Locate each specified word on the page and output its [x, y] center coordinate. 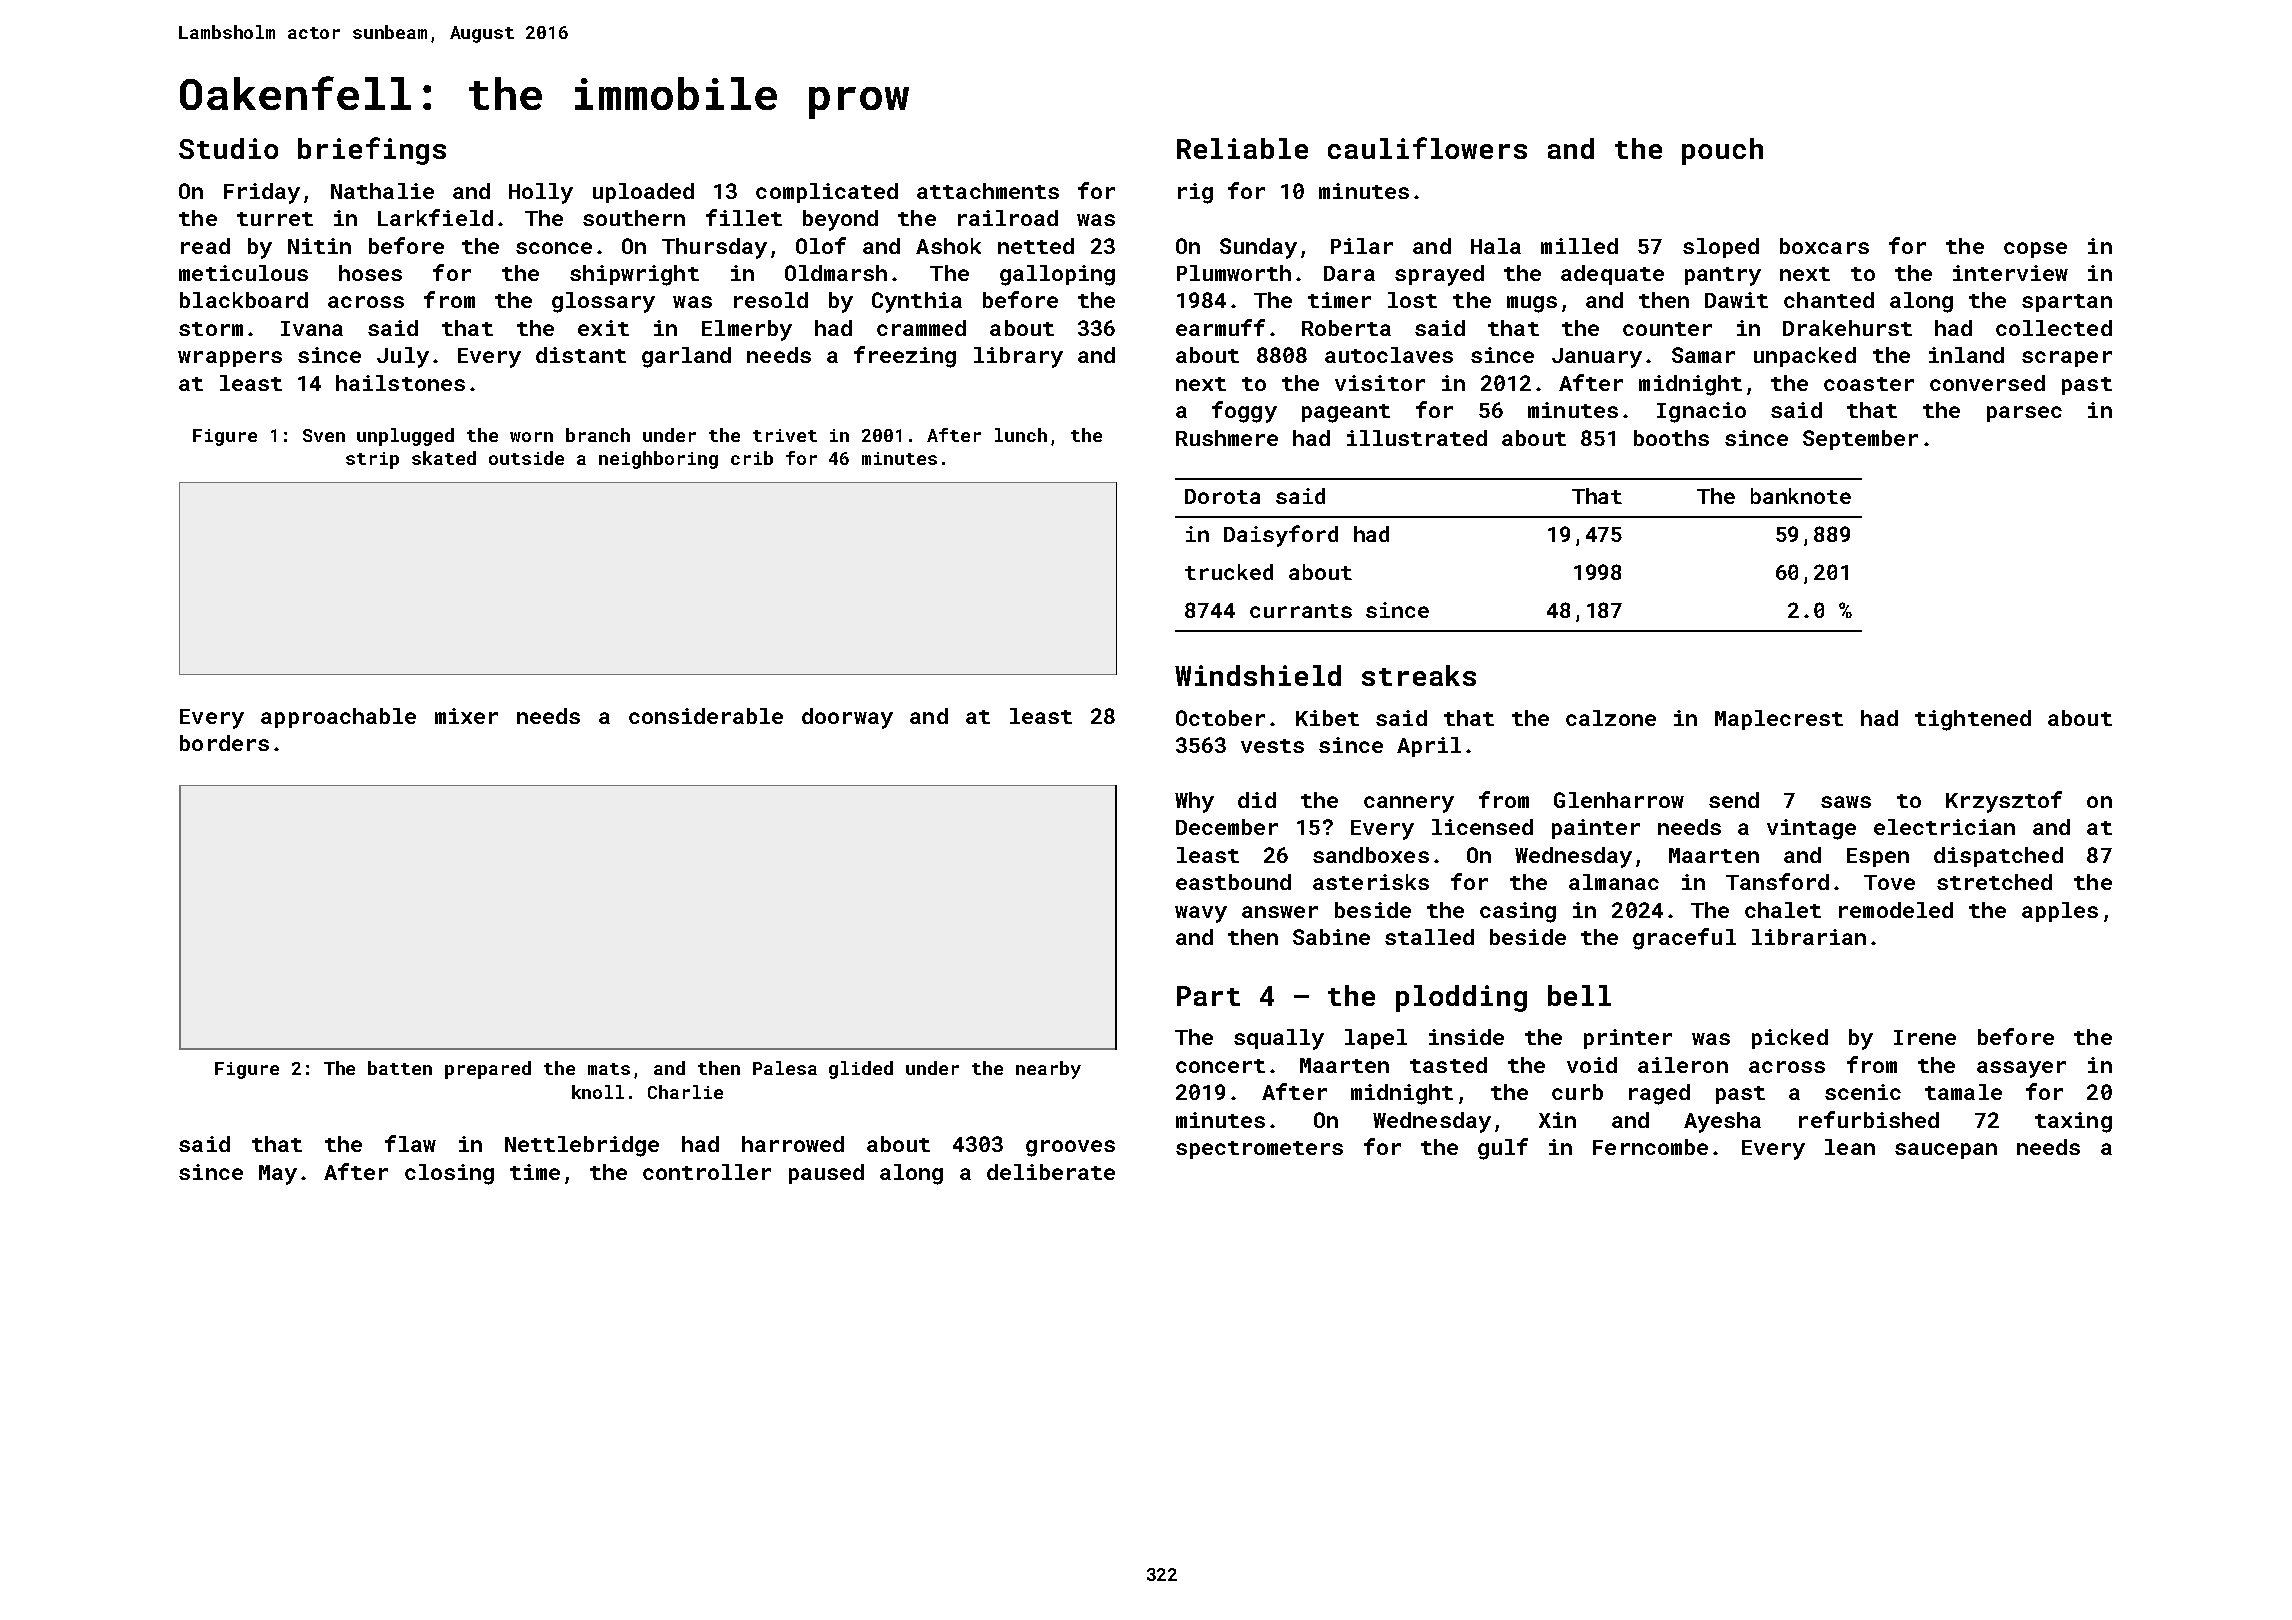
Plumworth [1234, 273]
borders [224, 743]
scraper [2067, 359]
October [1220, 718]
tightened [1973, 720]
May [278, 1175]
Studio [228, 148]
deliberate [1051, 1172]
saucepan [1946, 1151]
